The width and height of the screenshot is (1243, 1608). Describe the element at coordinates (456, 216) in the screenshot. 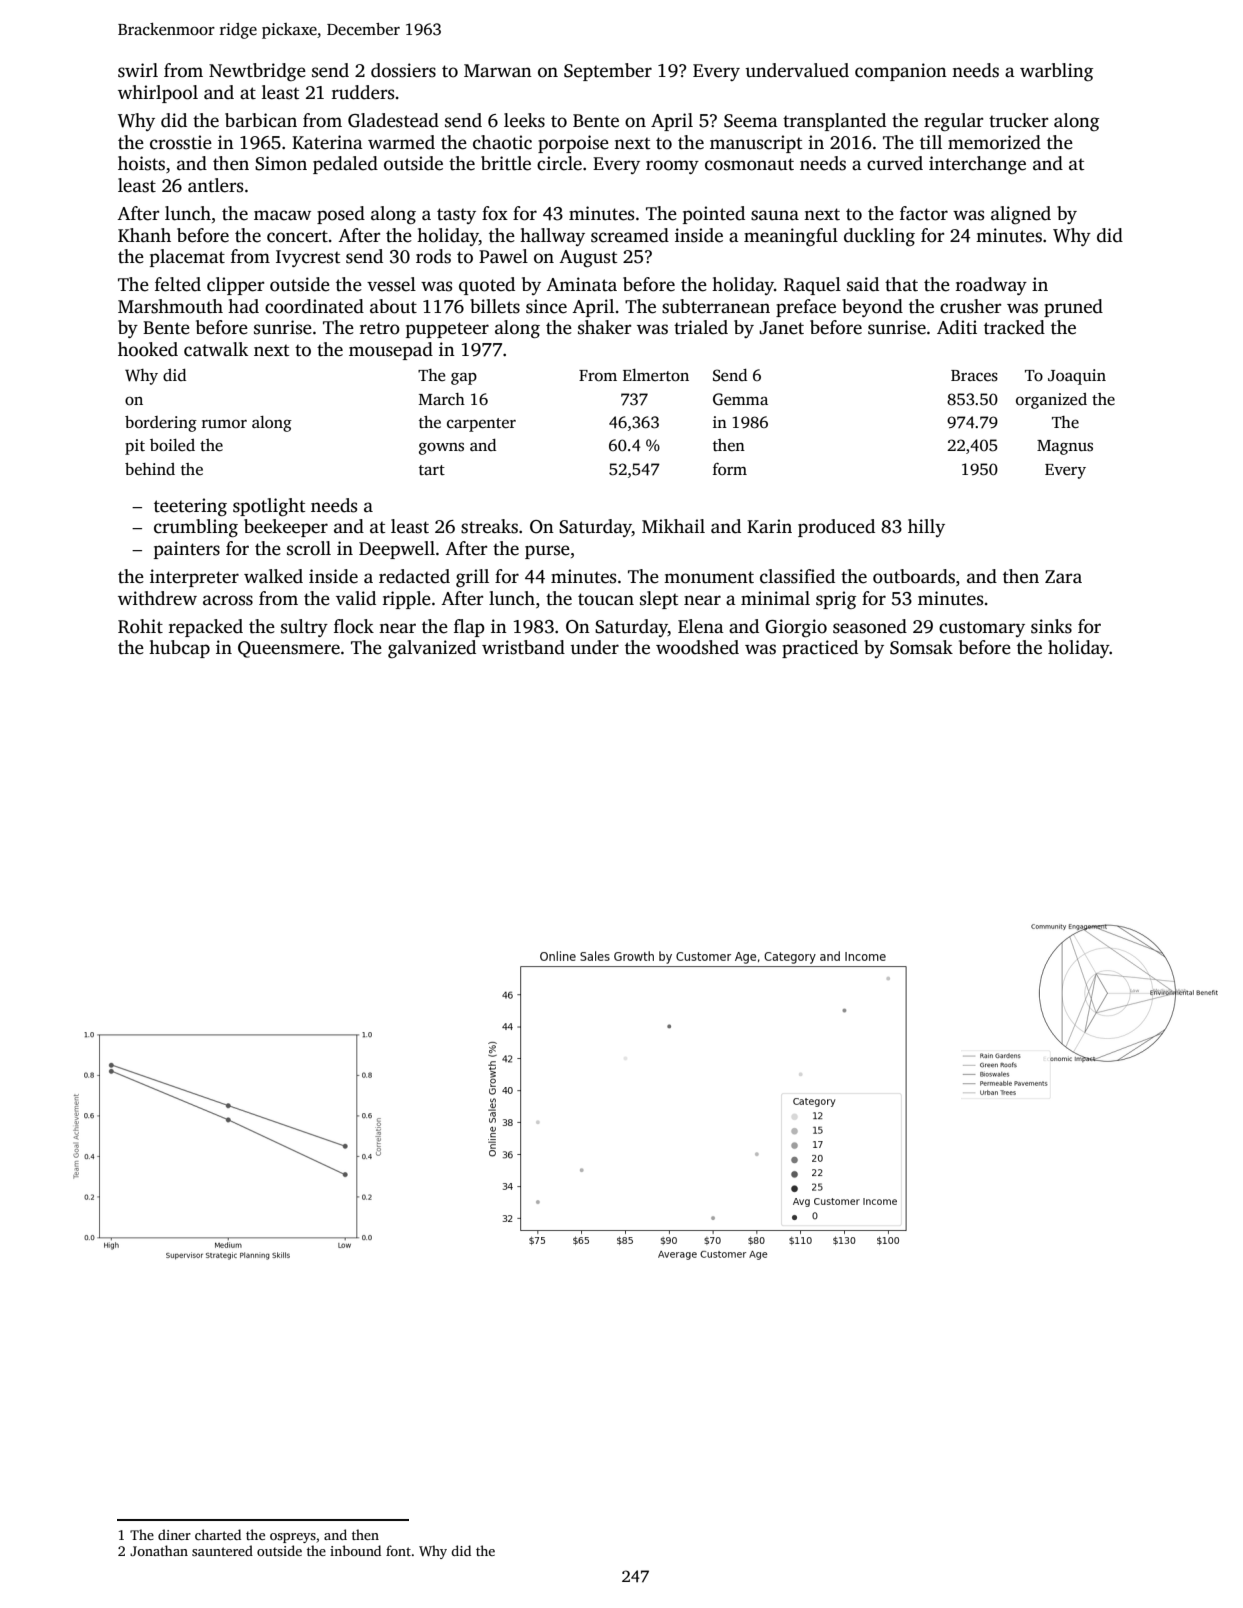

I see `tasty` at that location.
